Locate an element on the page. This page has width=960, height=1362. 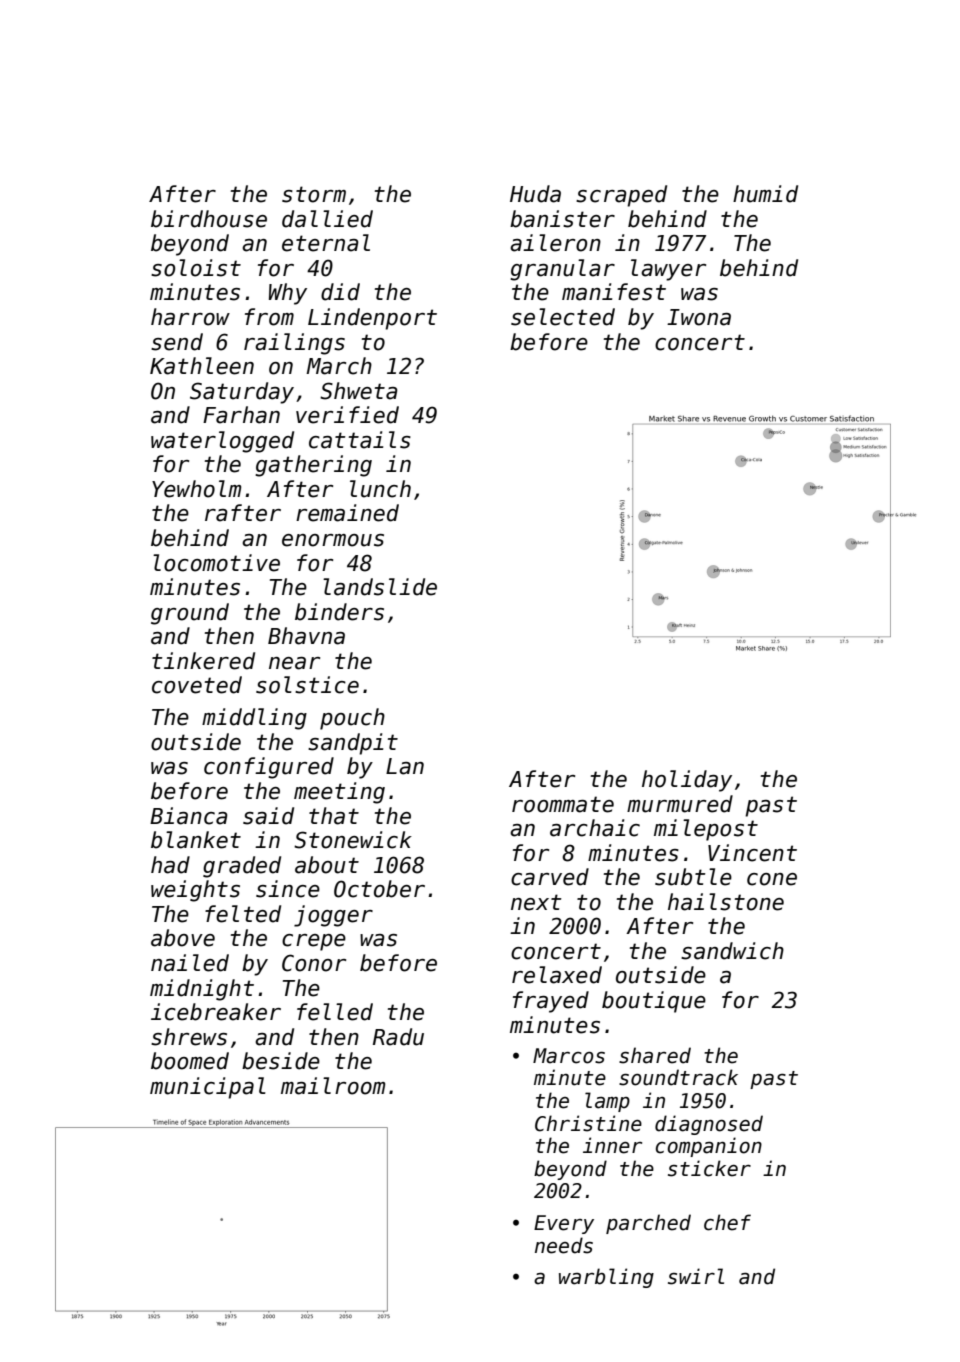
needs is located at coordinates (564, 1245).
